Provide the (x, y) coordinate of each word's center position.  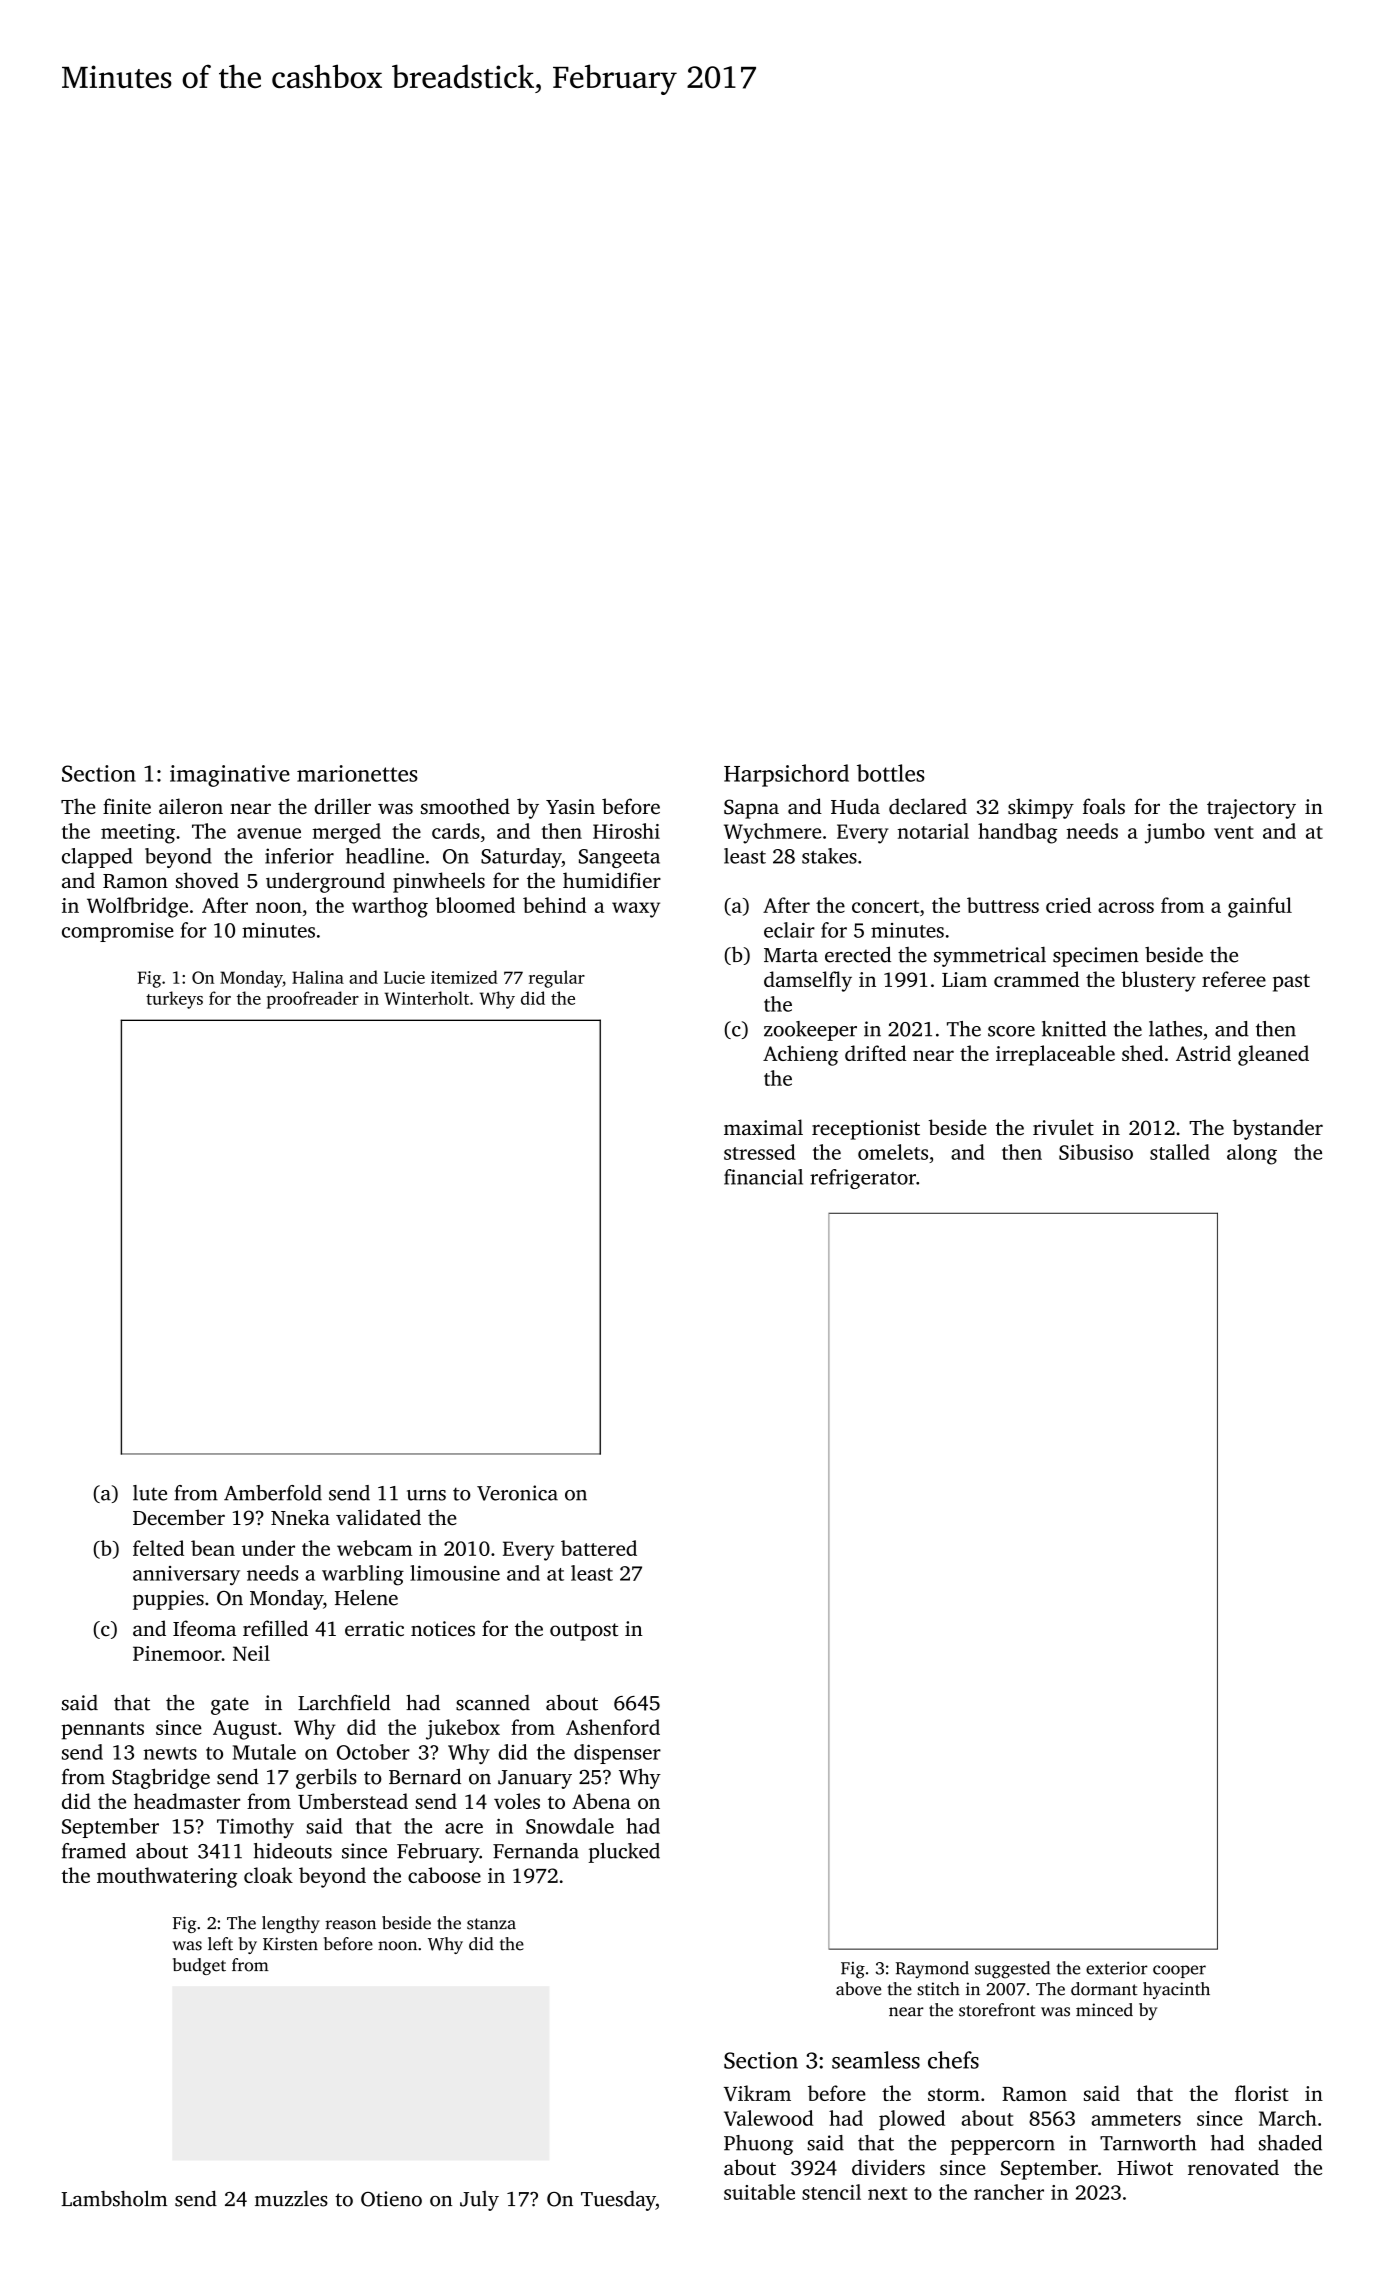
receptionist (866, 1130)
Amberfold (273, 1493)
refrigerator (863, 1179)
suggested (1012, 1970)
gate (230, 1706)
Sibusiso (1096, 1152)
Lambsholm (114, 2198)
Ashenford (613, 1727)
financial (763, 1177)
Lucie (404, 977)
